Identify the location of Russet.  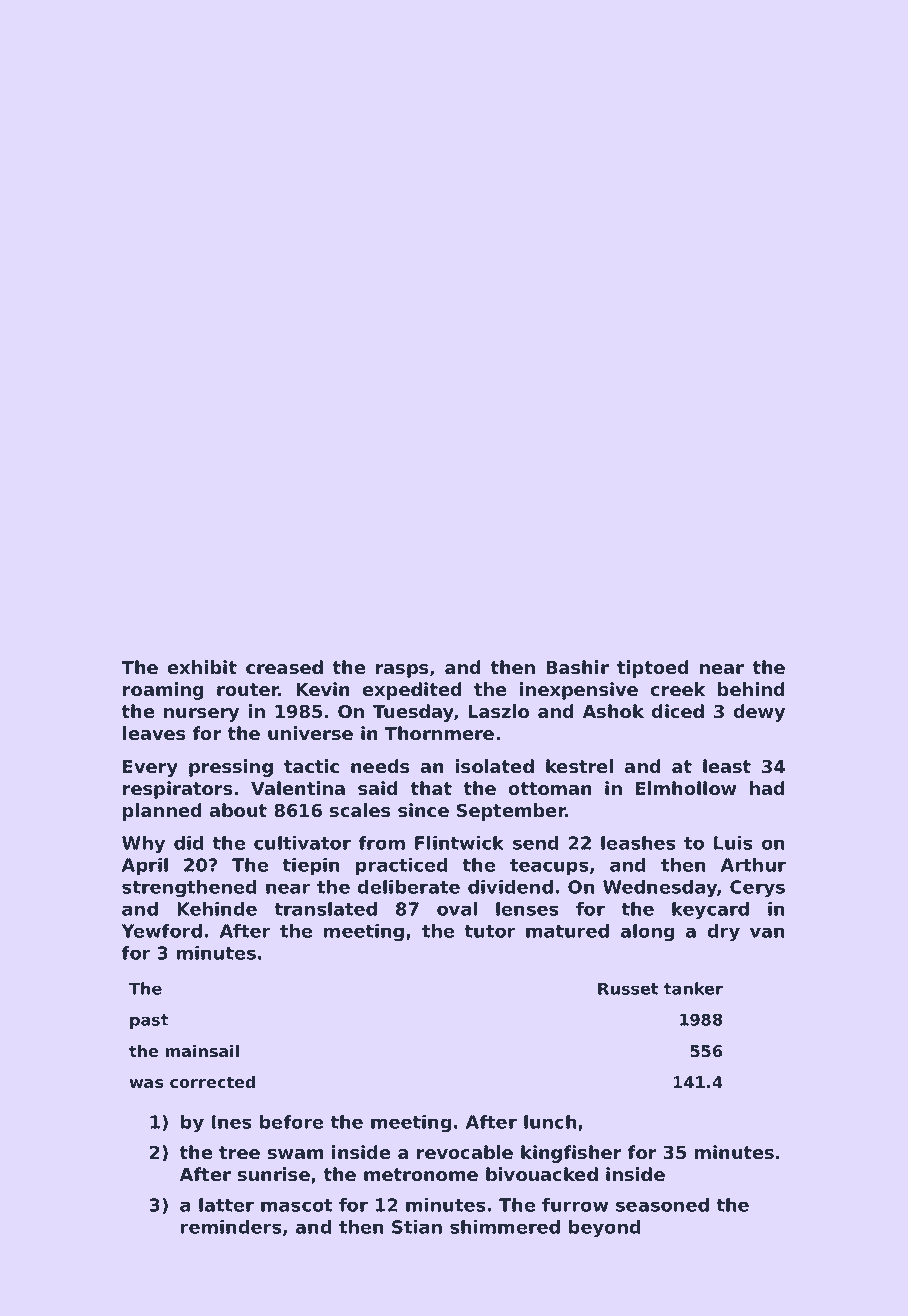
(628, 988).
